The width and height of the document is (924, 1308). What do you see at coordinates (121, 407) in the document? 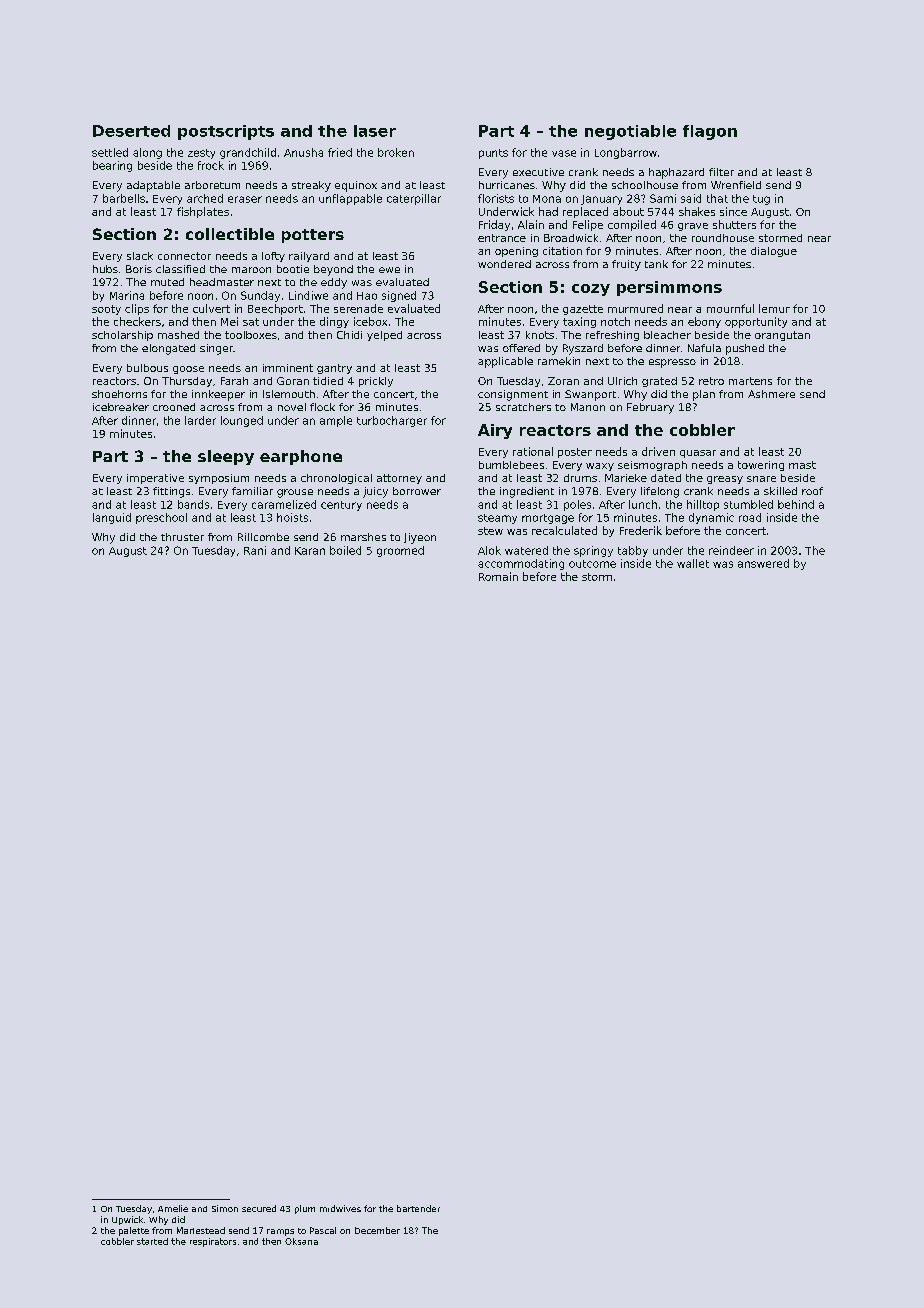
I see `icebreaker` at bounding box center [121, 407].
